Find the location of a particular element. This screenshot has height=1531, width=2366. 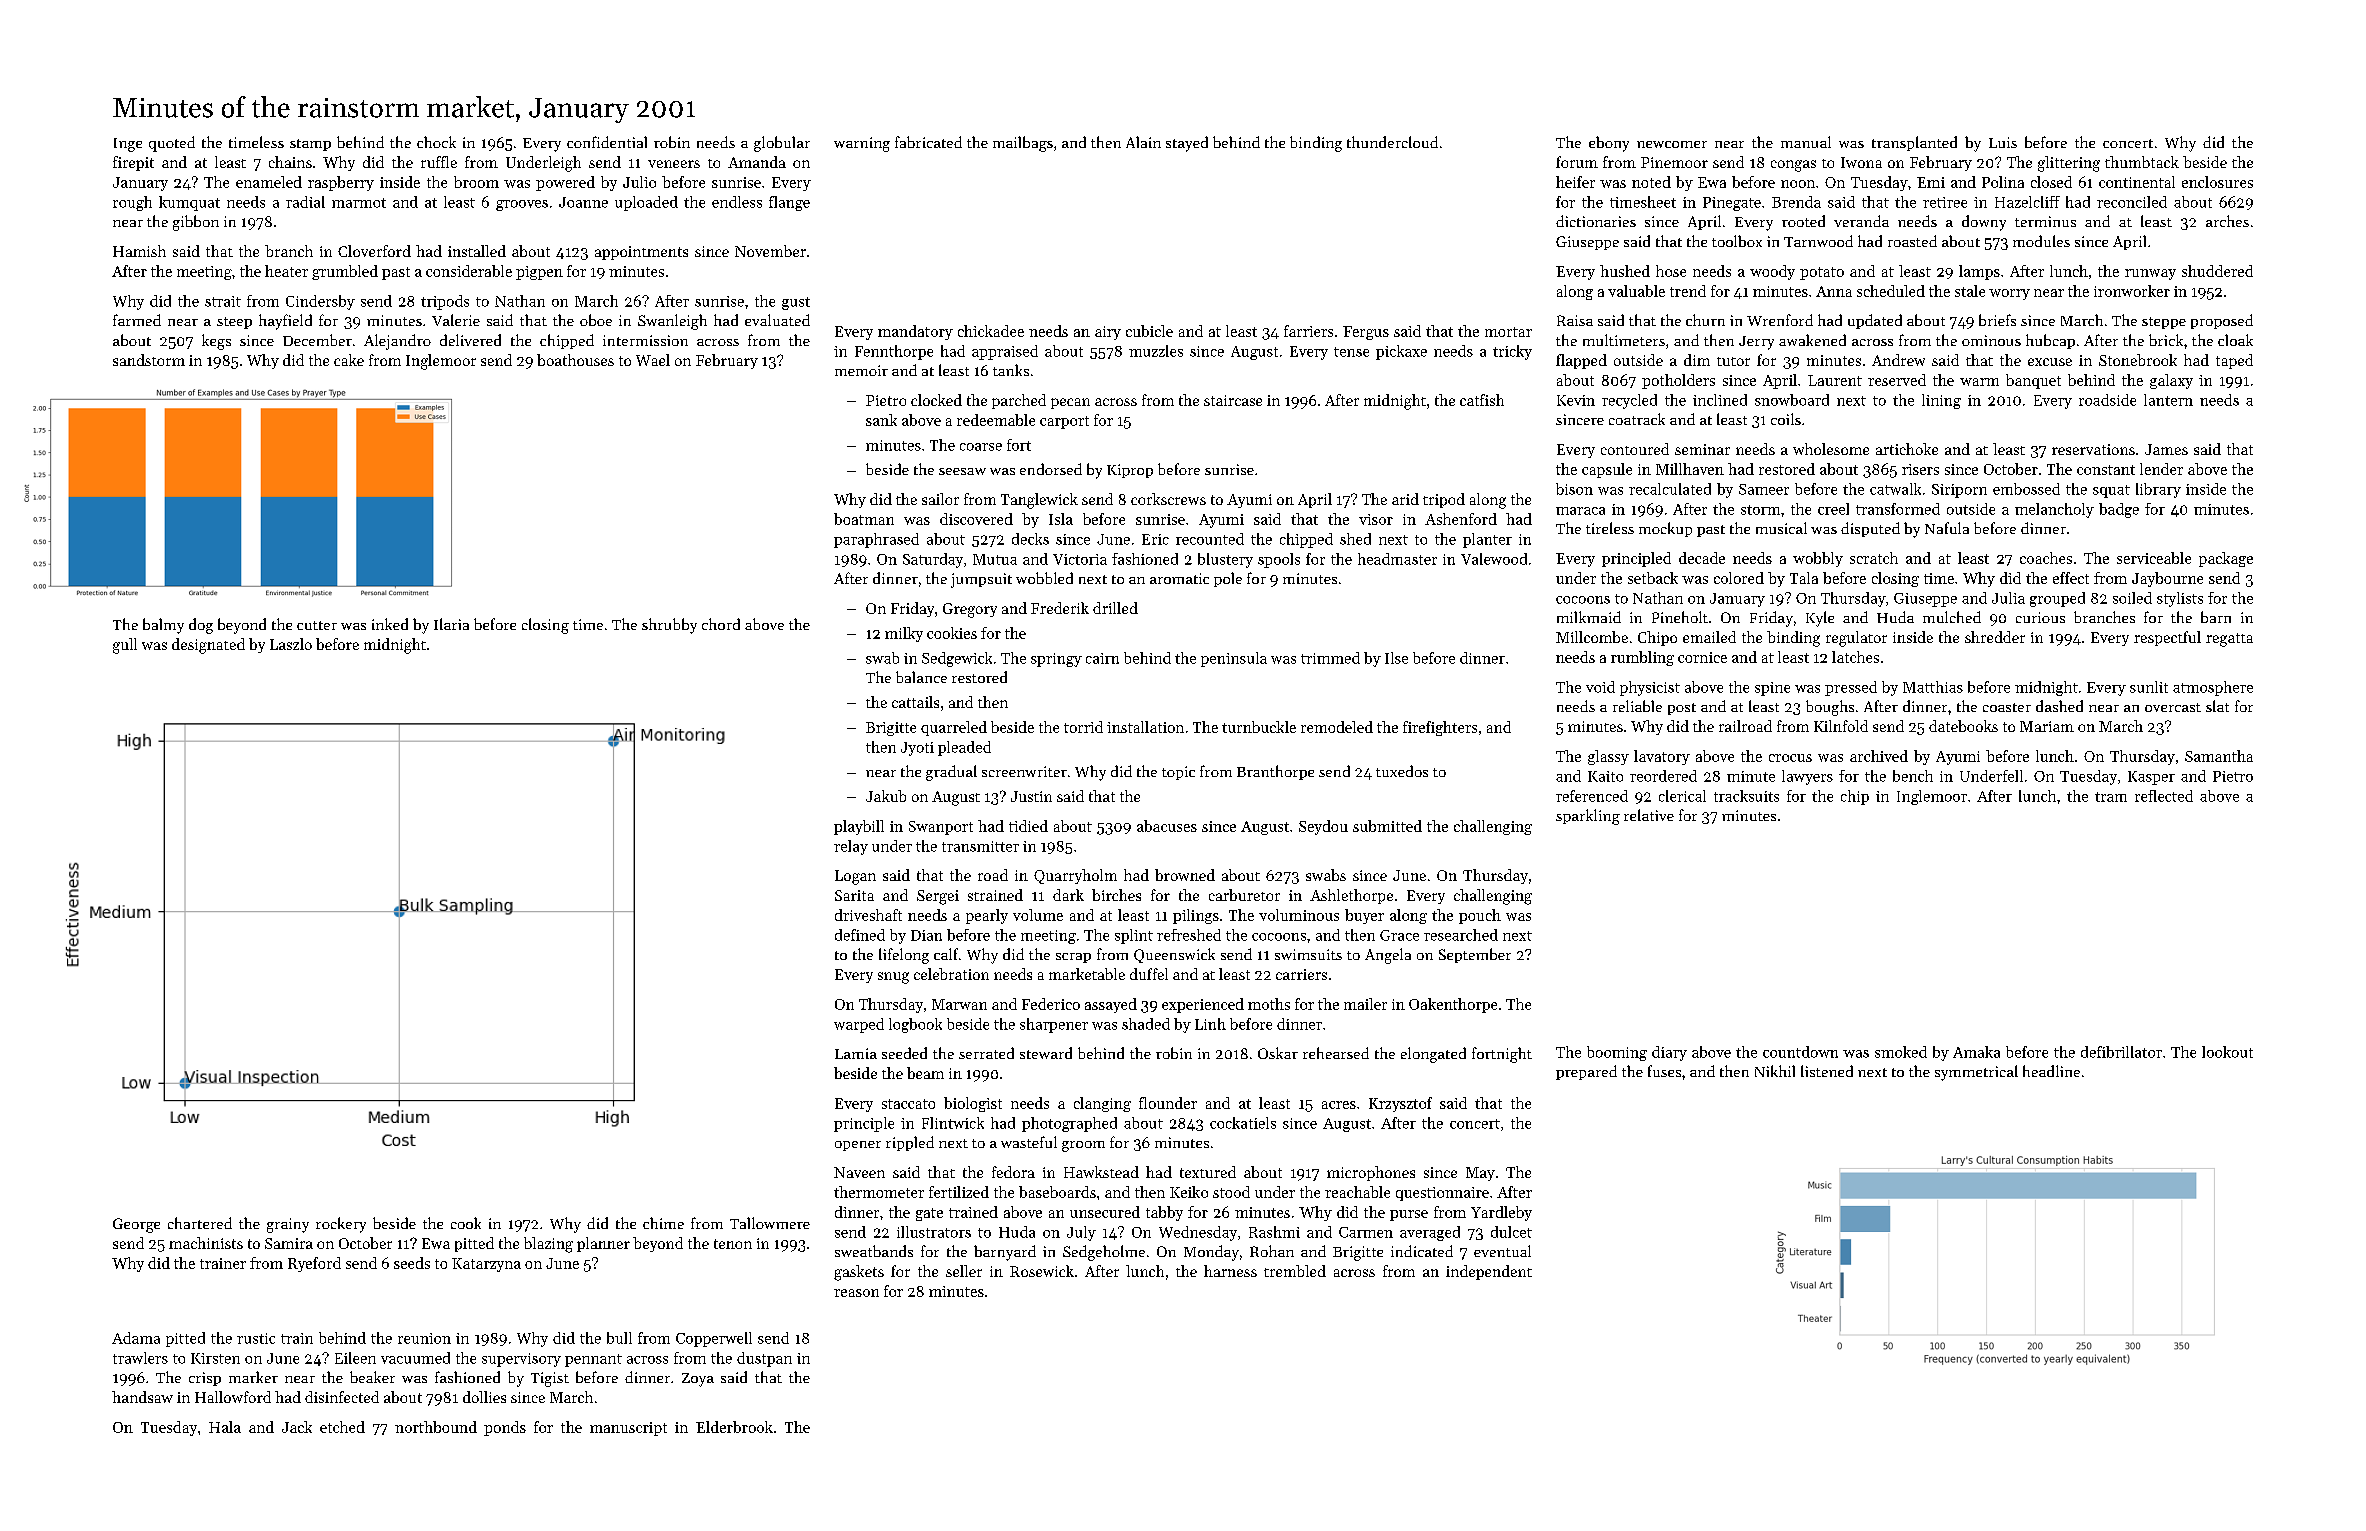

handsaw is located at coordinates (142, 1397).
